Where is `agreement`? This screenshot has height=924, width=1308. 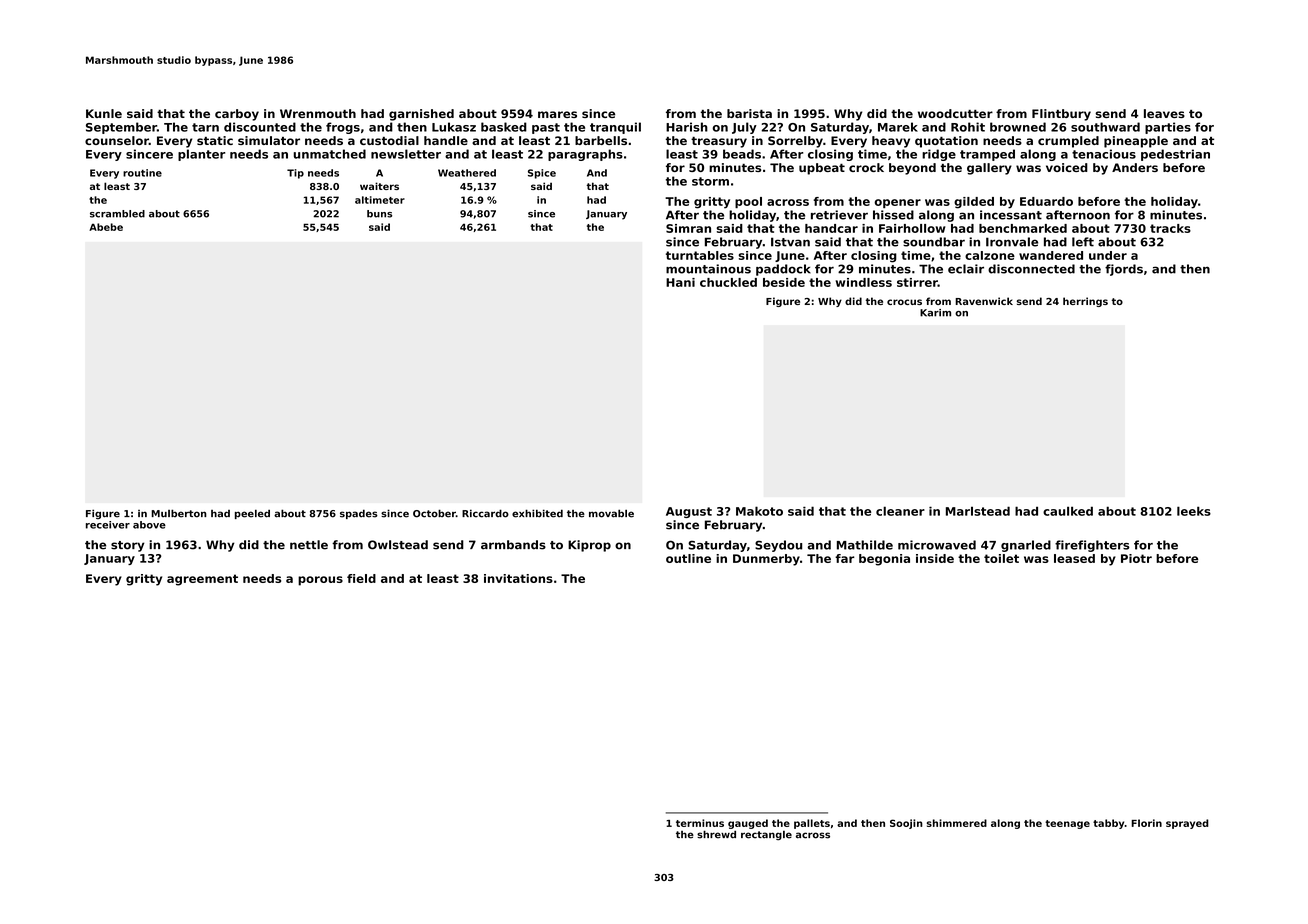 agreement is located at coordinates (202, 580).
